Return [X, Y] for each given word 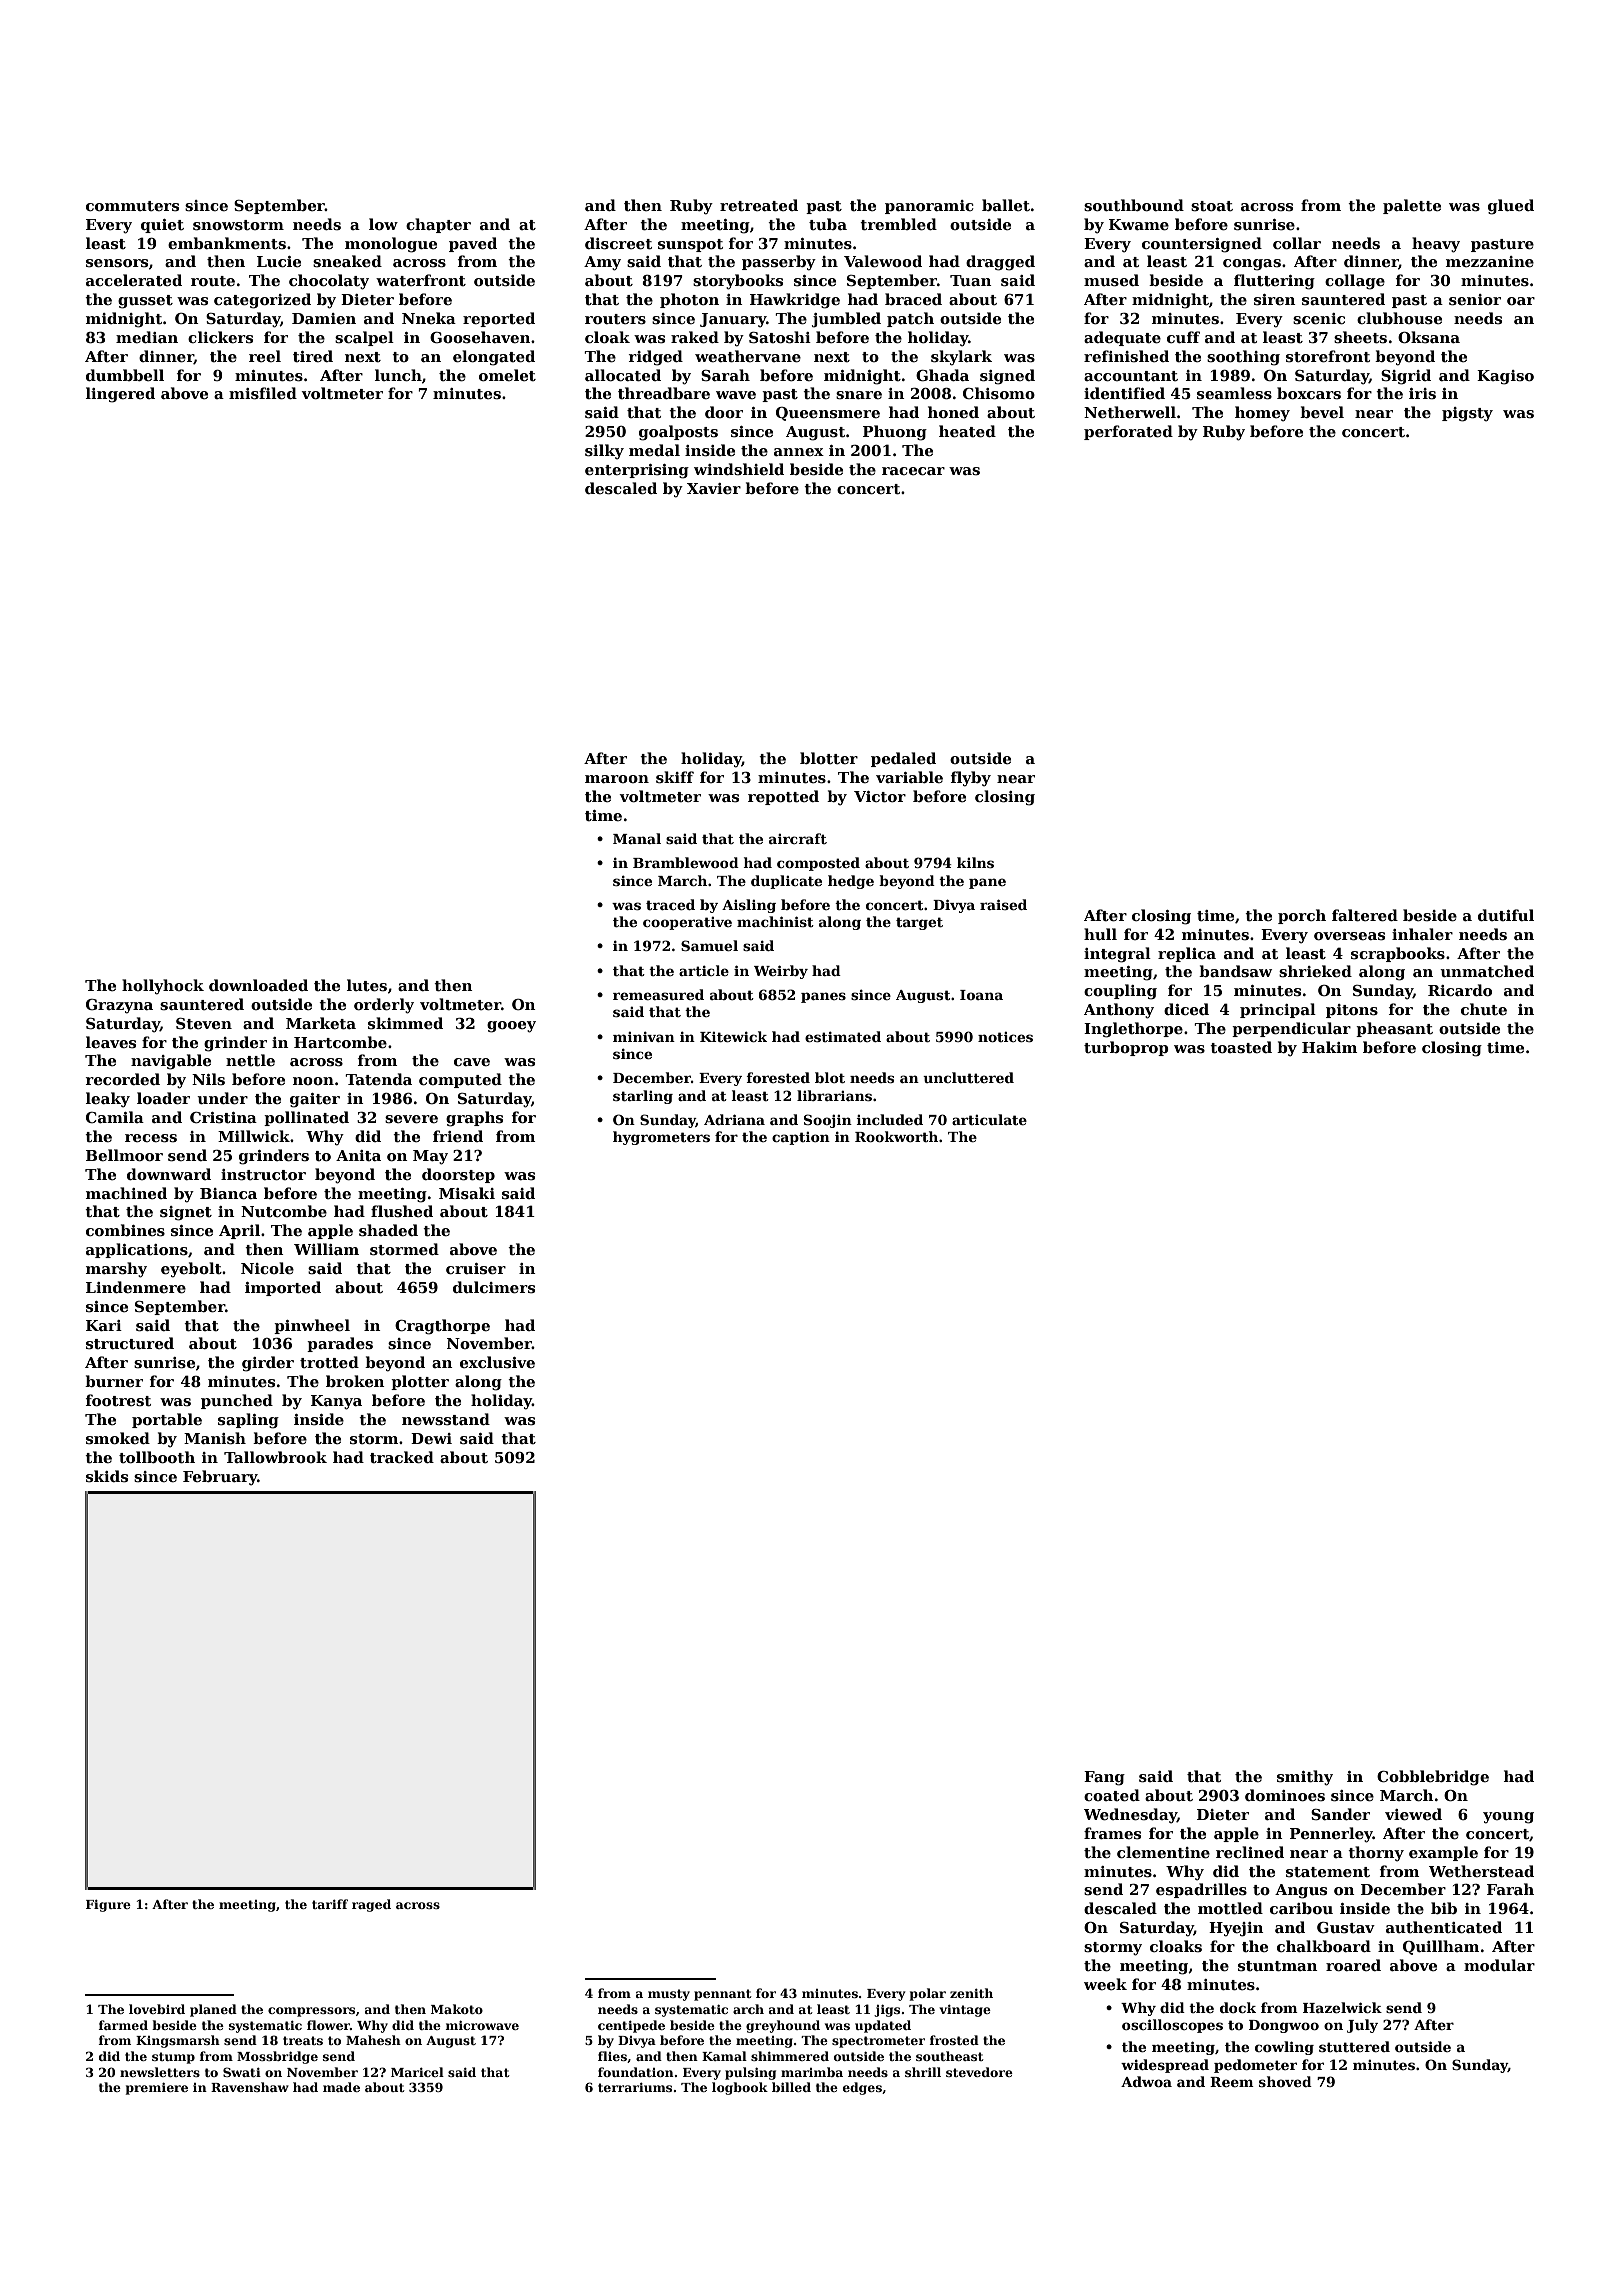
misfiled [263, 393]
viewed [1413, 1814]
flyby [971, 779]
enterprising [637, 471]
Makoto [457, 2009]
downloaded [258, 985]
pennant [723, 1995]
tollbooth [157, 1457]
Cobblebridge [1433, 1778]
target [919, 923]
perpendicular [1291, 1029]
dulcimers [494, 1287]
